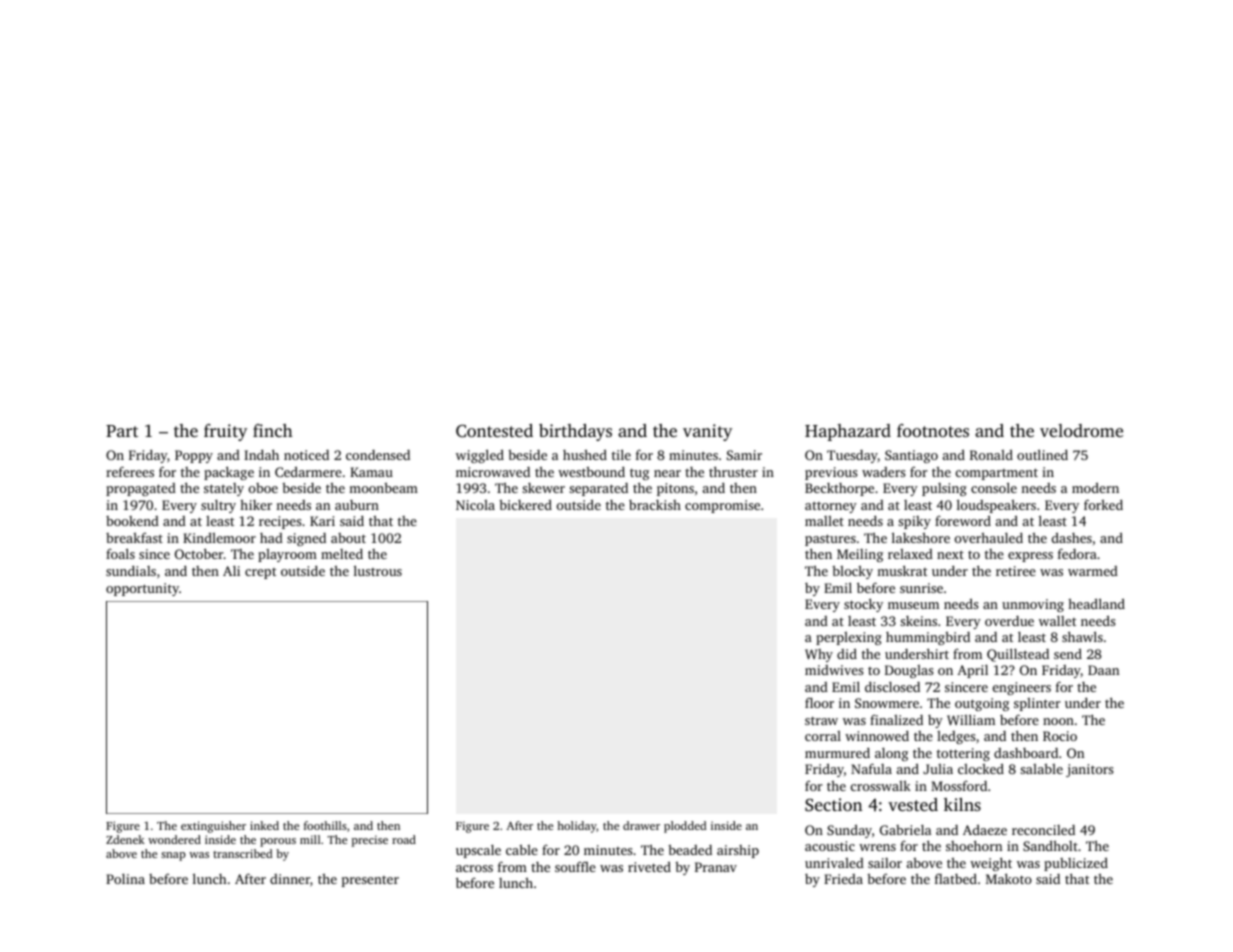 Image resolution: width=1233 pixels, height=952 pixels. I want to click on did, so click(847, 653).
